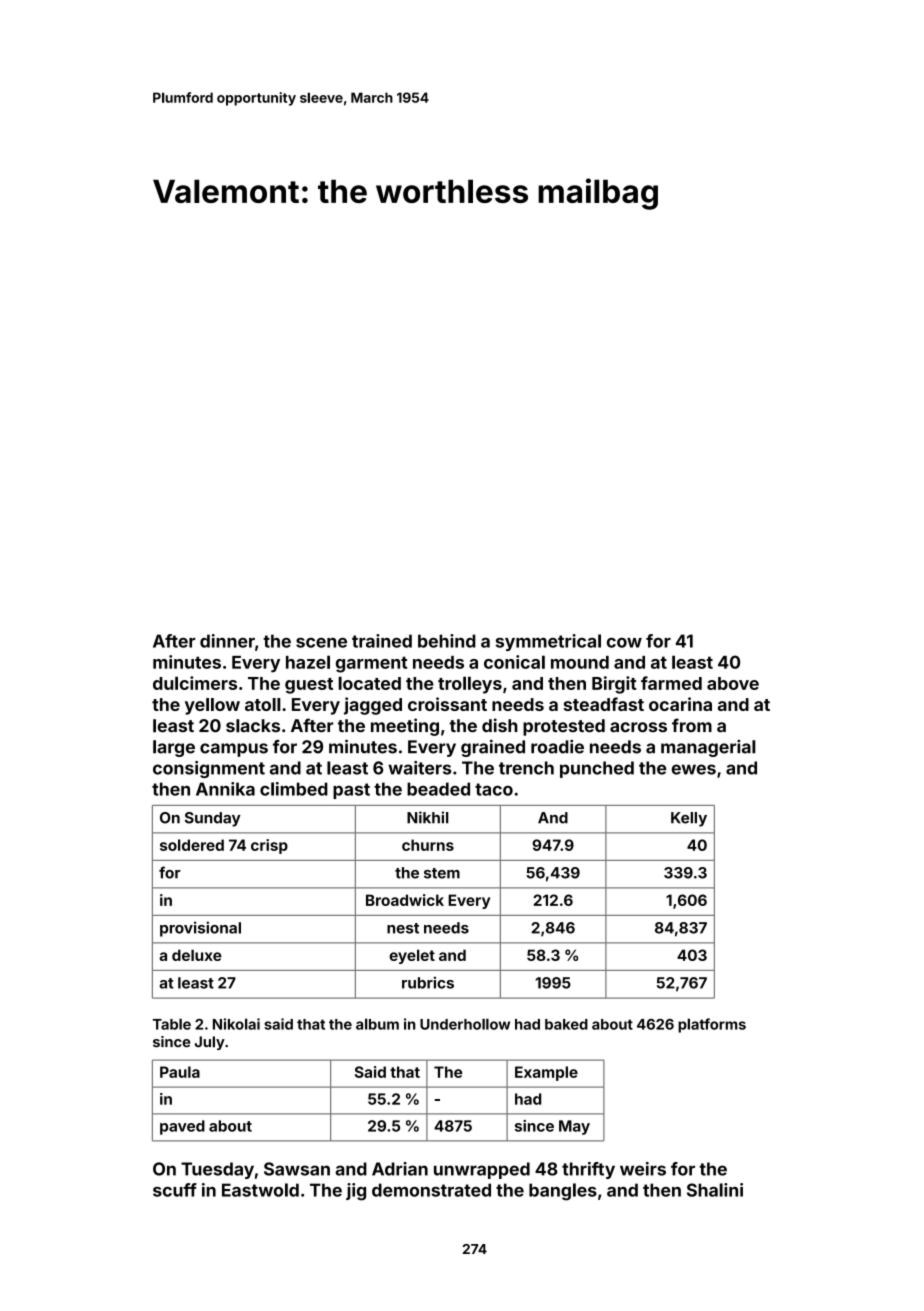 Image resolution: width=924 pixels, height=1311 pixels. Describe the element at coordinates (566, 1024) in the document. I see `baked` at that location.
